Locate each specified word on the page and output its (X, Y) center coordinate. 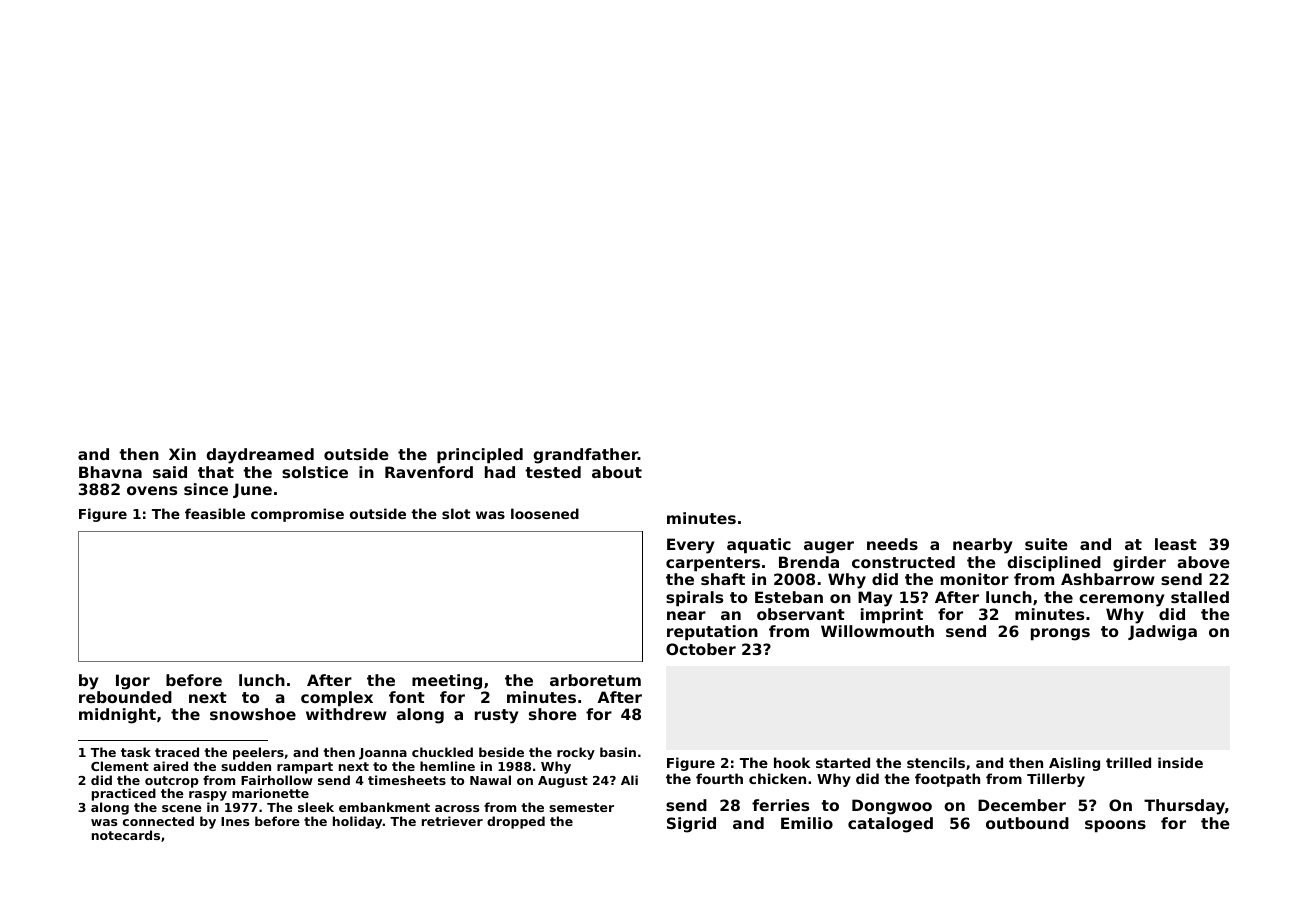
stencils (936, 762)
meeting (447, 682)
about (617, 472)
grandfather (585, 456)
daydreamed (260, 456)
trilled (1128, 762)
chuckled (442, 752)
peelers (258, 753)
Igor (133, 682)
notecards (126, 835)
